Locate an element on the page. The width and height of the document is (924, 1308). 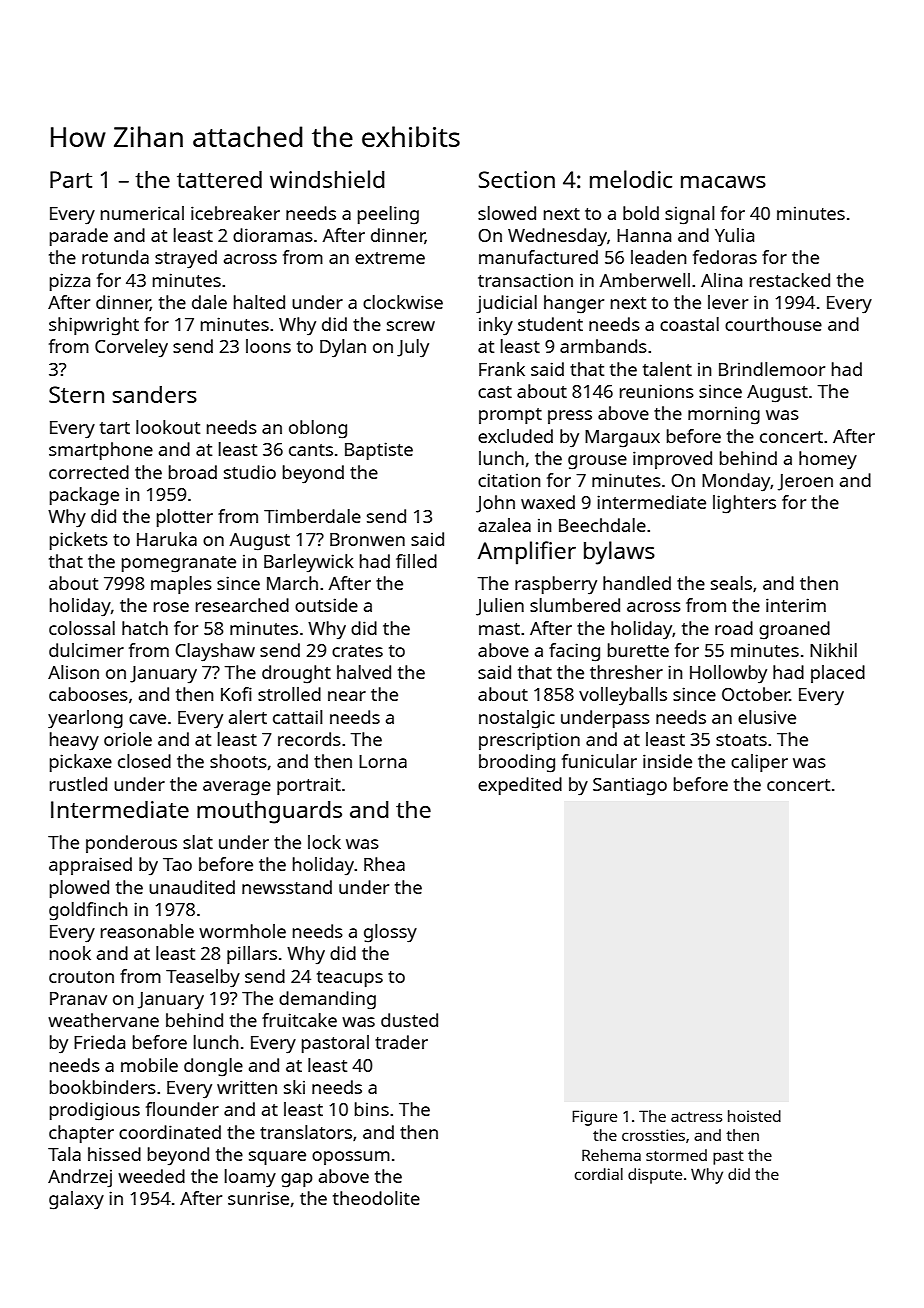
chapter is located at coordinates (81, 1134).
